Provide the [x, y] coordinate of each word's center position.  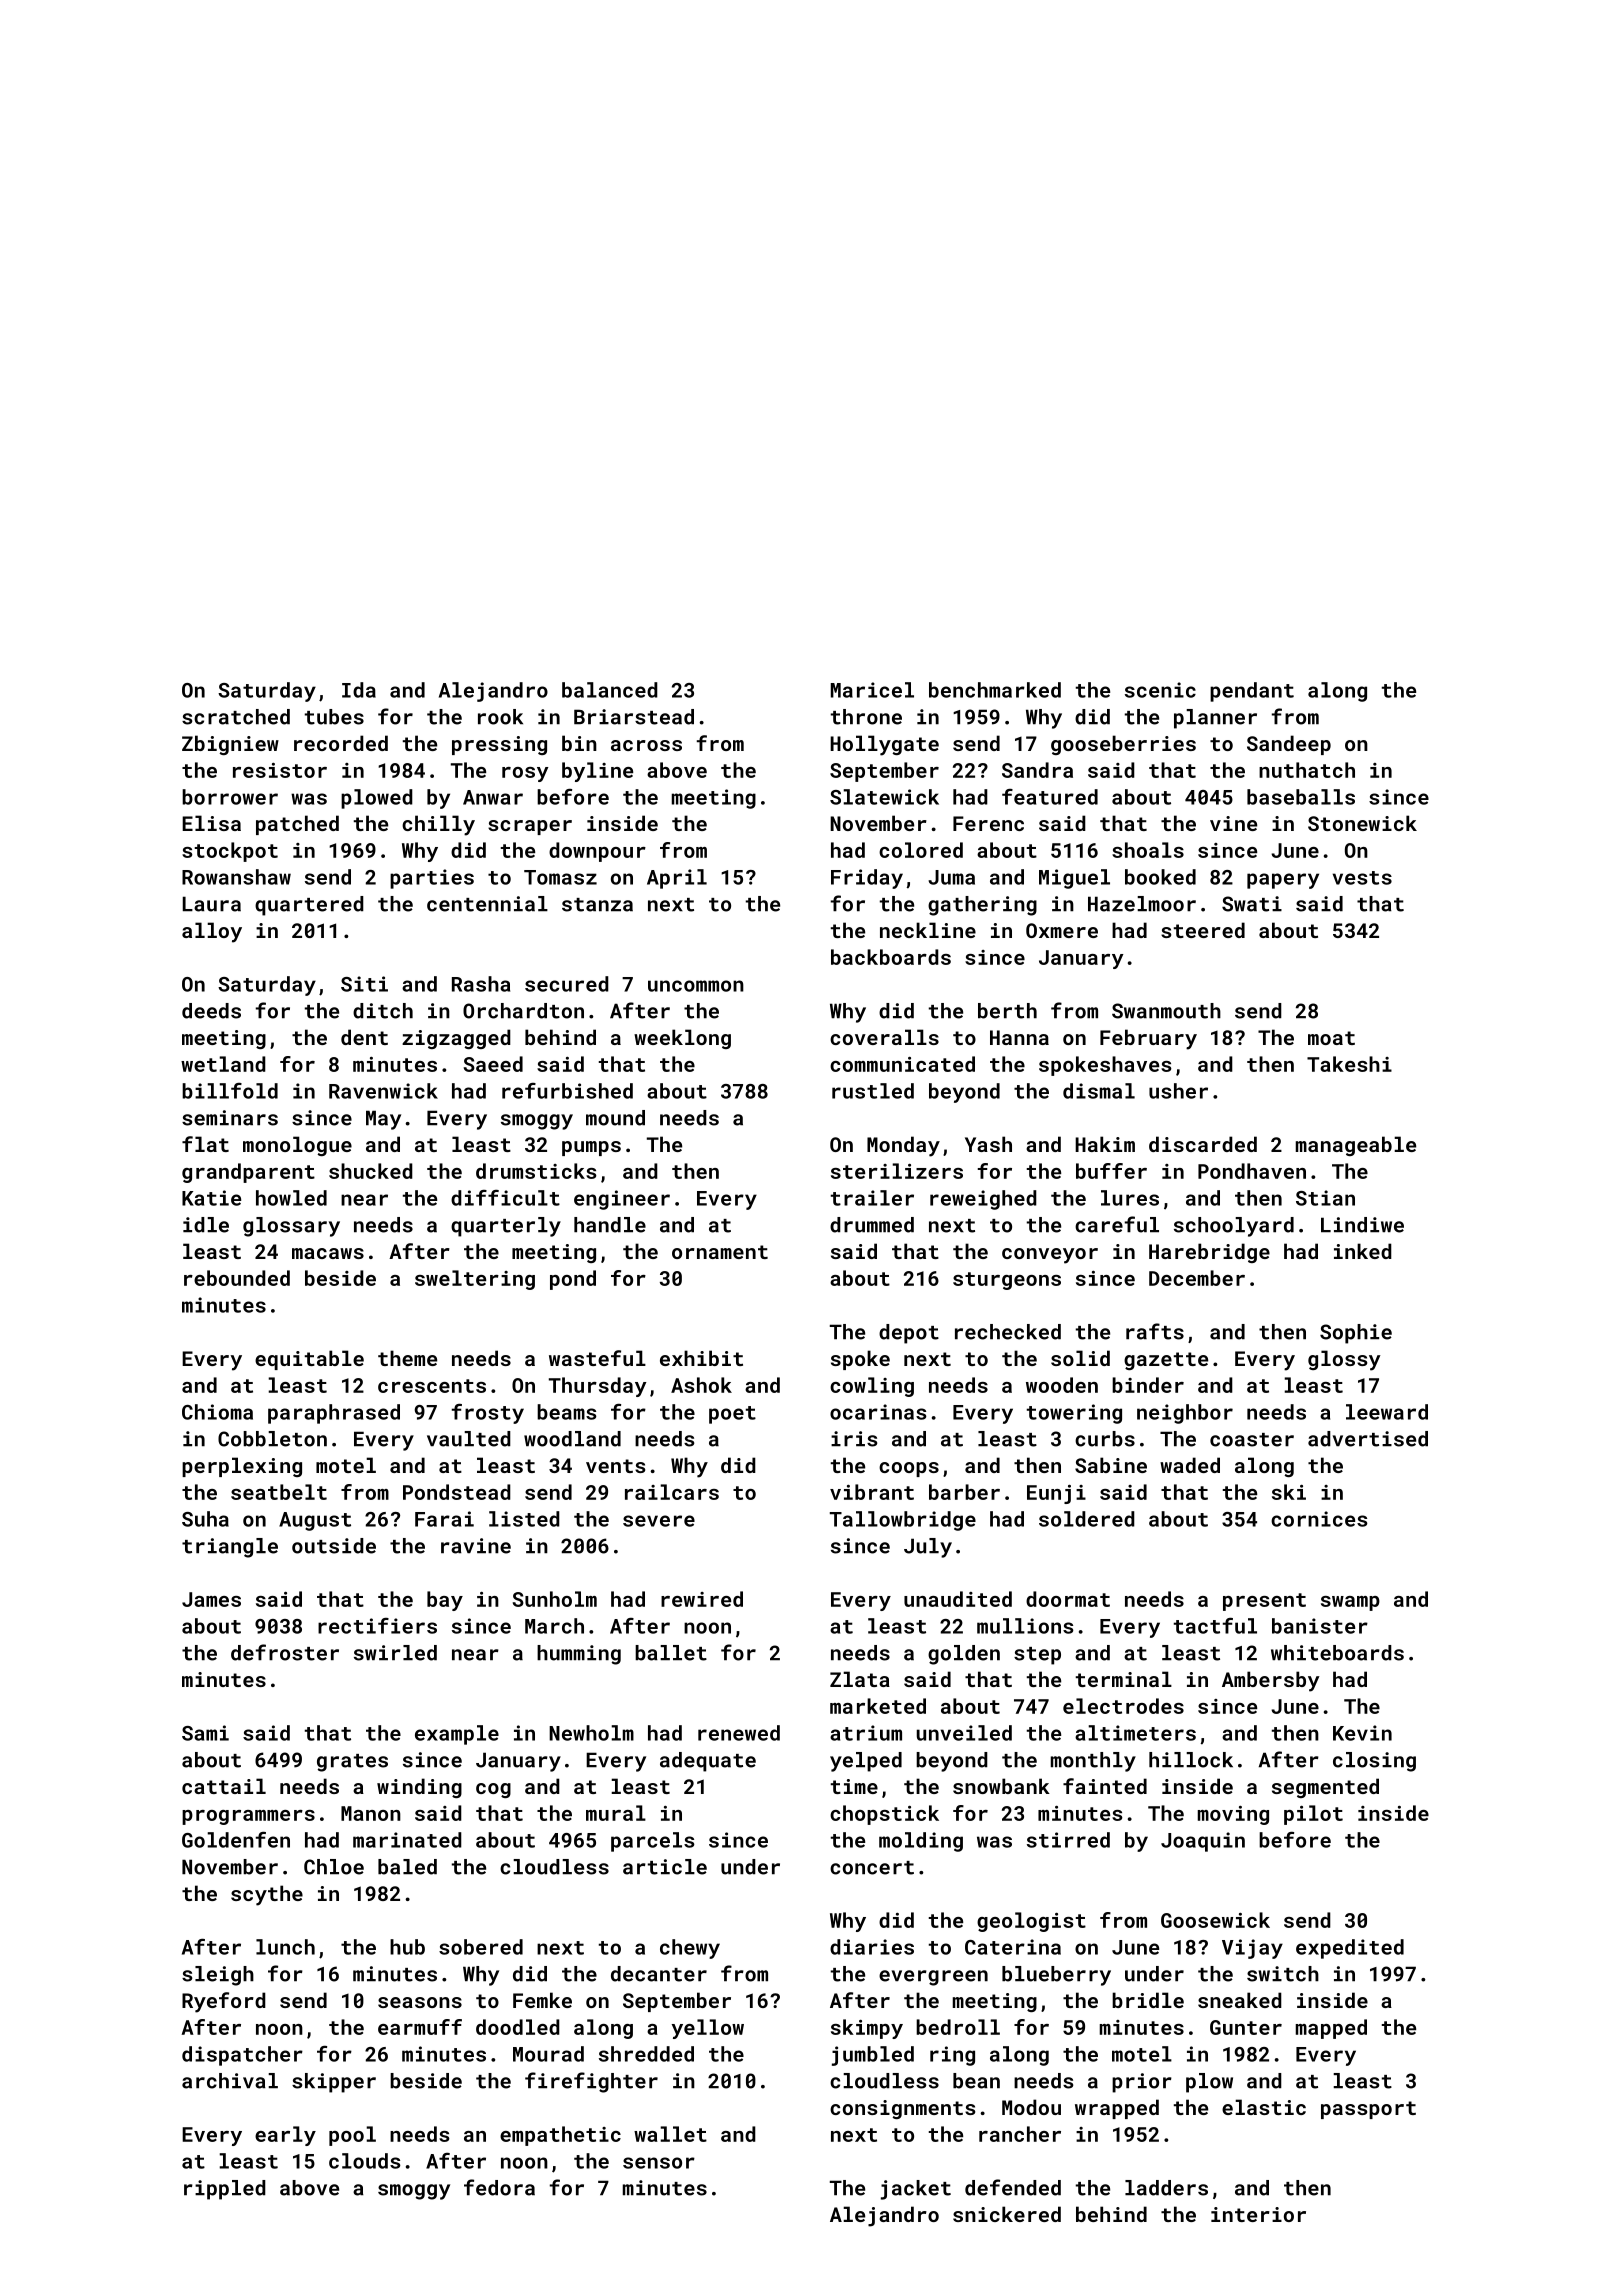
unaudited [958, 1599]
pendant [1252, 692]
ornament [720, 1252]
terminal [1124, 1679]
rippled [225, 2190]
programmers [248, 1817]
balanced [610, 690]
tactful [1215, 1625]
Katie [211, 1198]
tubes [334, 717]
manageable [1356, 1146]
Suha [205, 1519]
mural [616, 1813]
